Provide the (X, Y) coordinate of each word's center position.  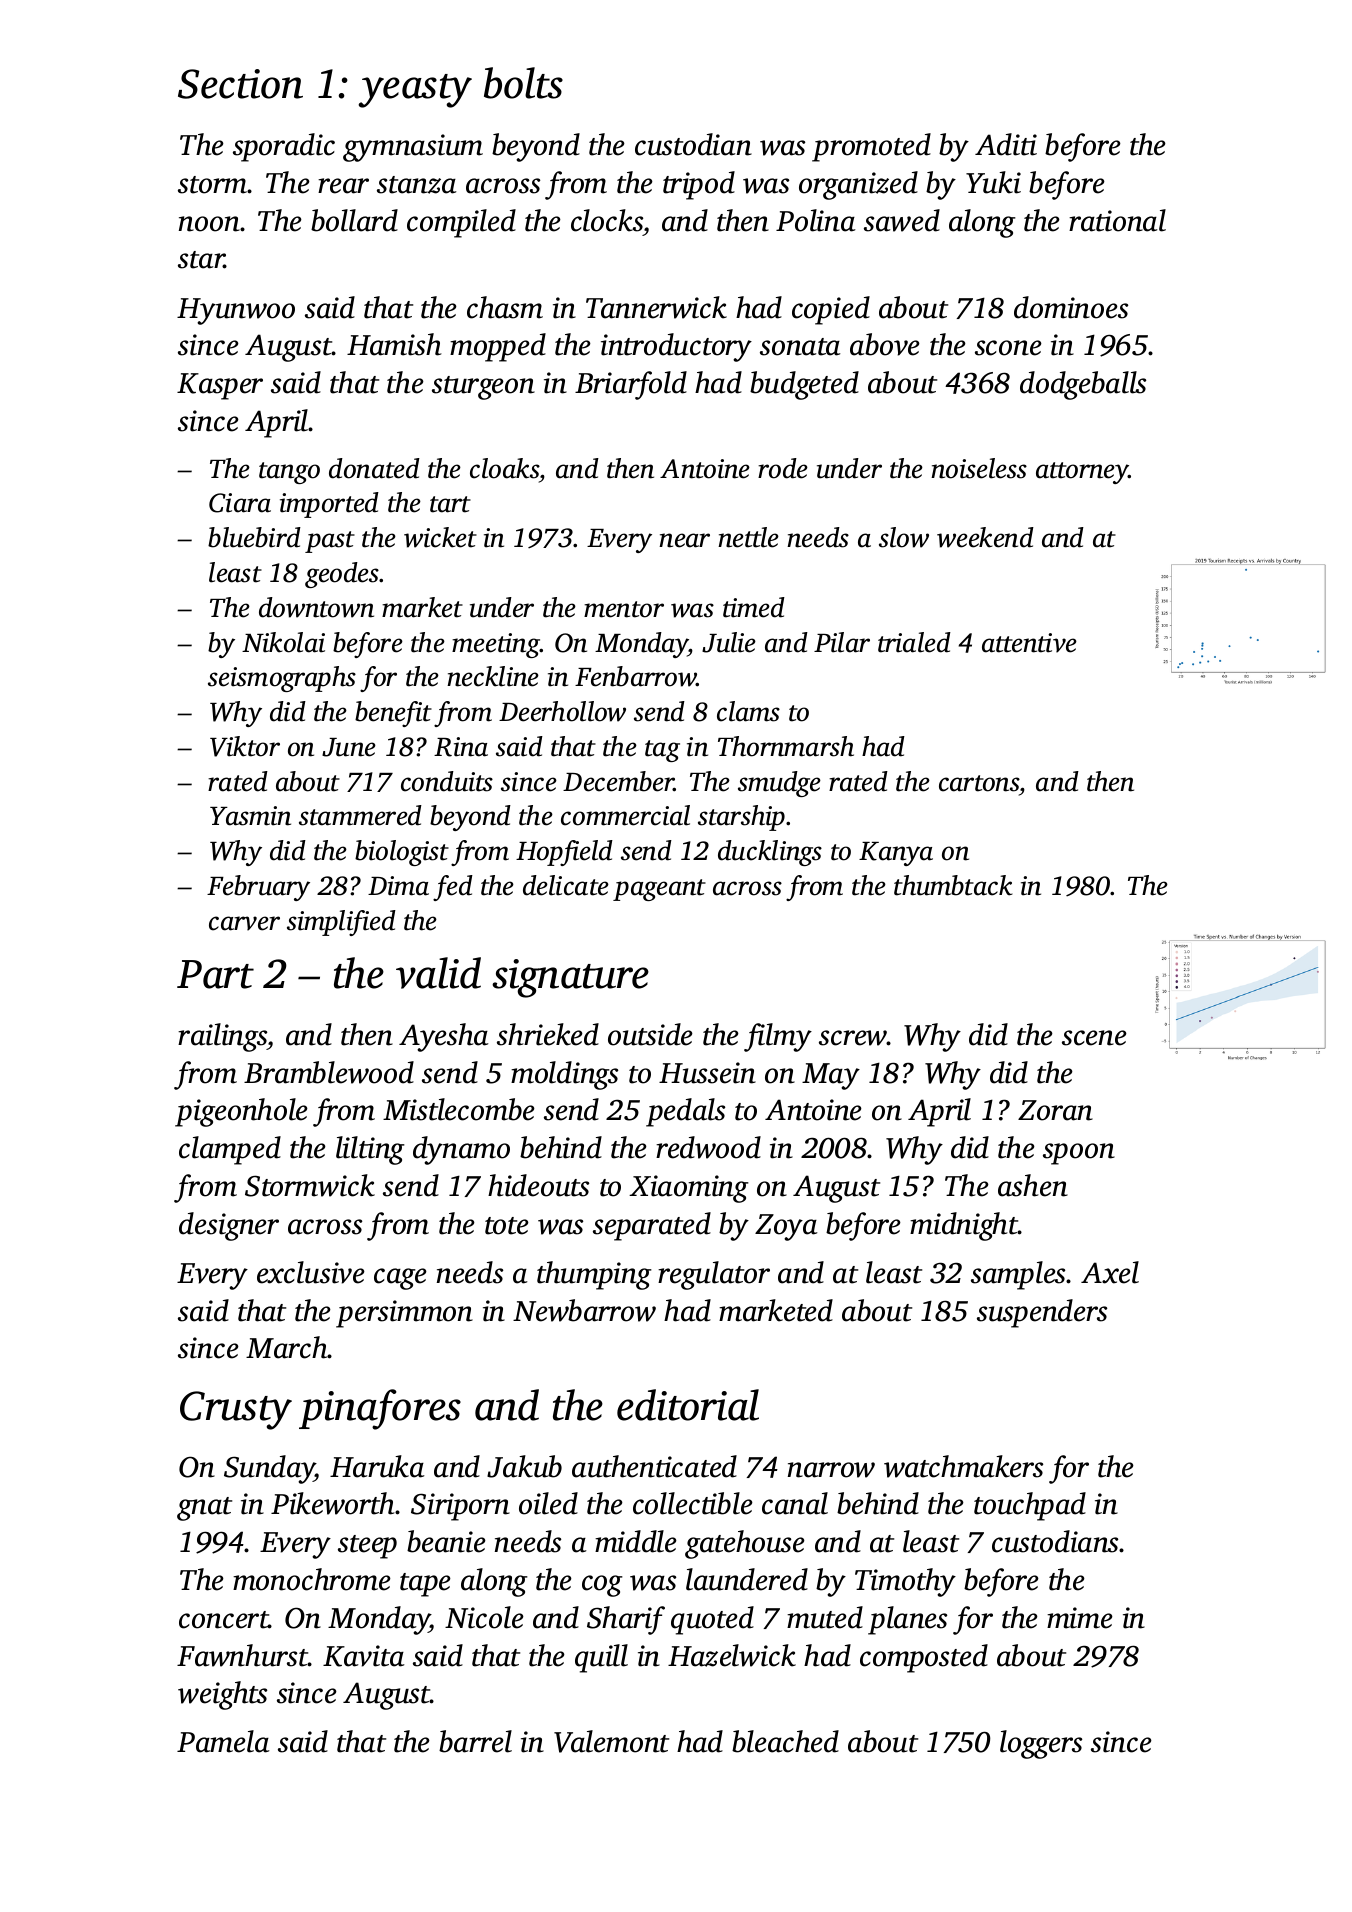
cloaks (504, 468)
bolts (523, 83)
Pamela (223, 1741)
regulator (714, 1275)
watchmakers (963, 1466)
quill (601, 1658)
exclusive (311, 1272)
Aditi (1006, 144)
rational (1117, 220)
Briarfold (631, 385)
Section (240, 84)
